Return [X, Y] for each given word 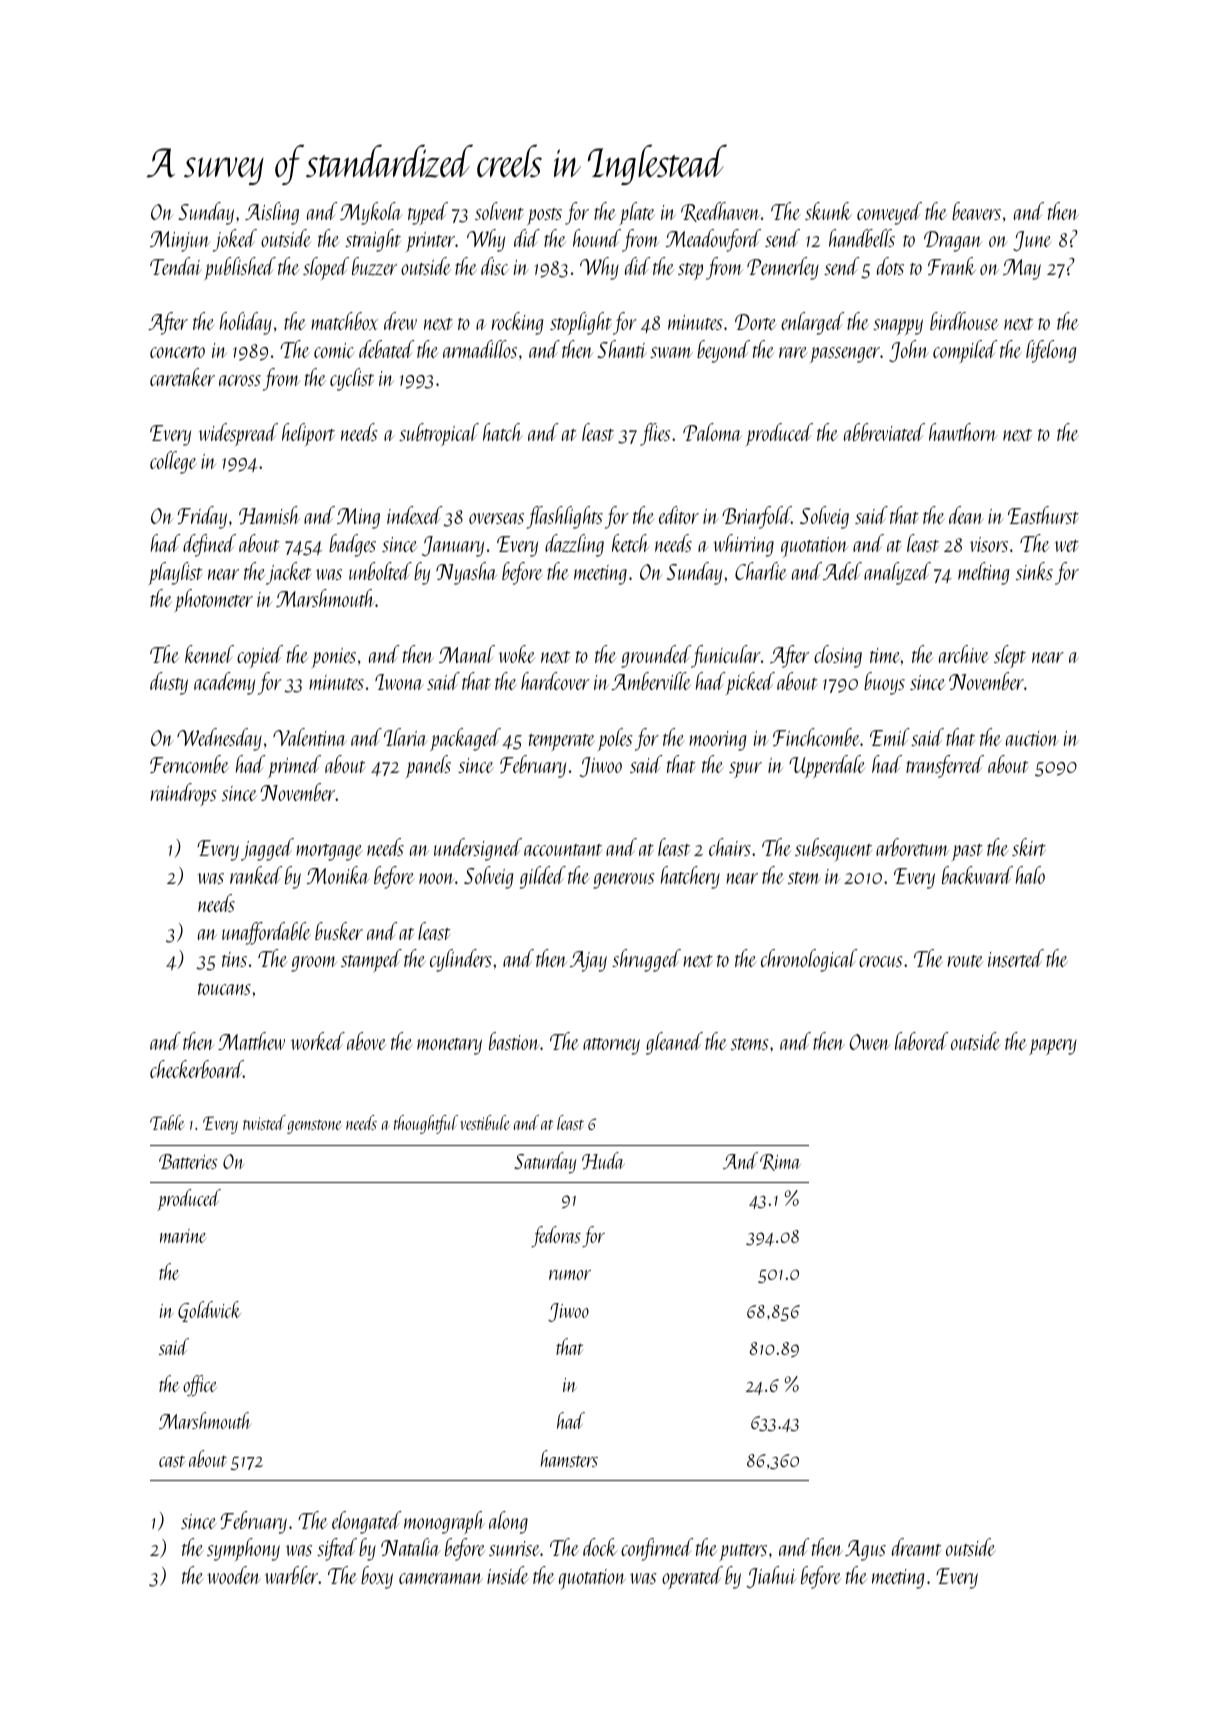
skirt [1029, 847]
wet [1067, 546]
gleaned [674, 1043]
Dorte [756, 322]
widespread [238, 434]
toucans [224, 989]
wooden [234, 1575]
